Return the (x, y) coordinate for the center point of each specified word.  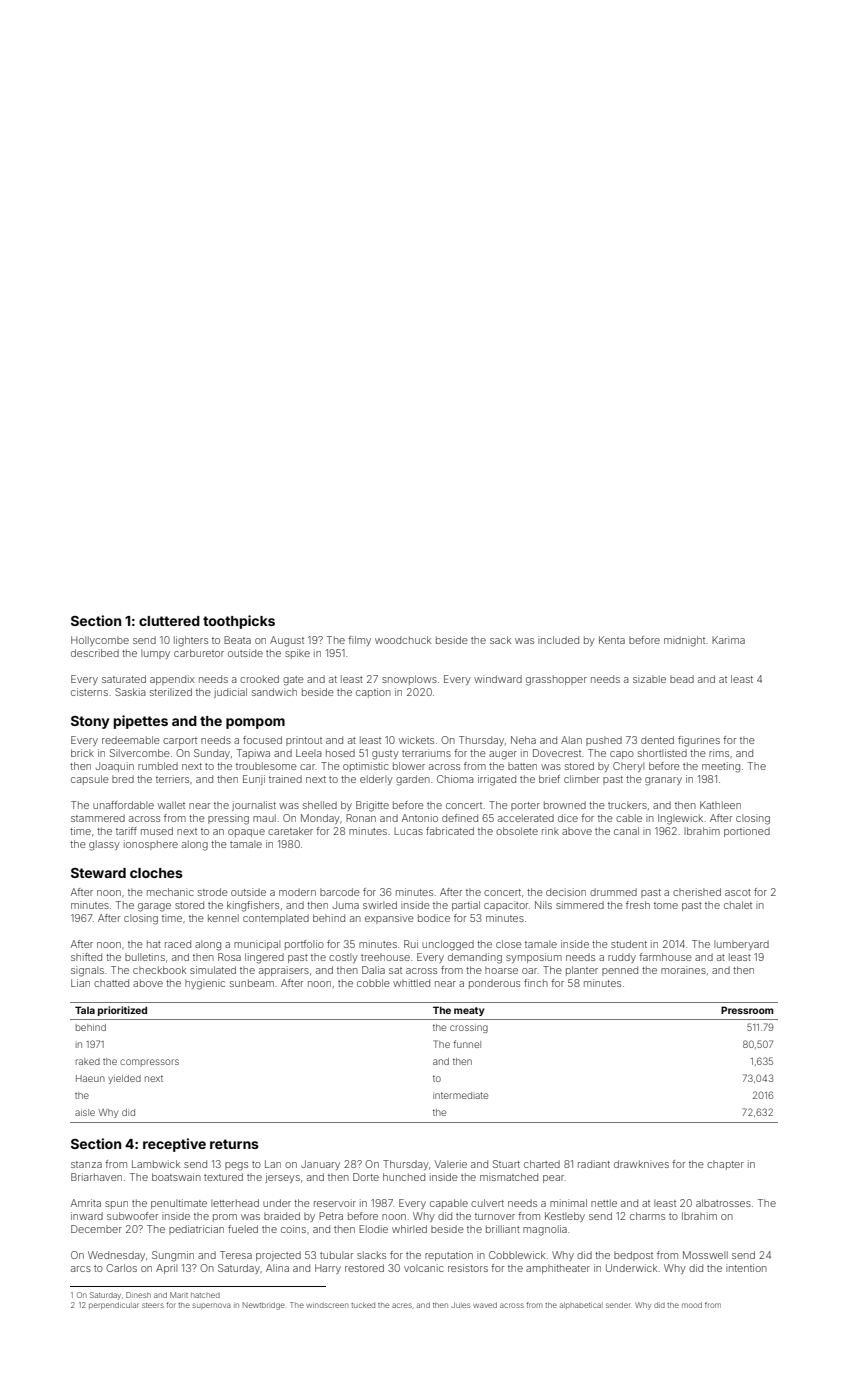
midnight (684, 641)
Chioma (455, 779)
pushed (604, 741)
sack (500, 640)
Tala (85, 1010)
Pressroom (747, 1010)
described (95, 653)
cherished (697, 892)
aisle (85, 1112)
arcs (81, 1269)
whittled (411, 983)
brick (82, 753)
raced (178, 944)
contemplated (276, 919)
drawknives (641, 1164)
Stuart (506, 1164)
